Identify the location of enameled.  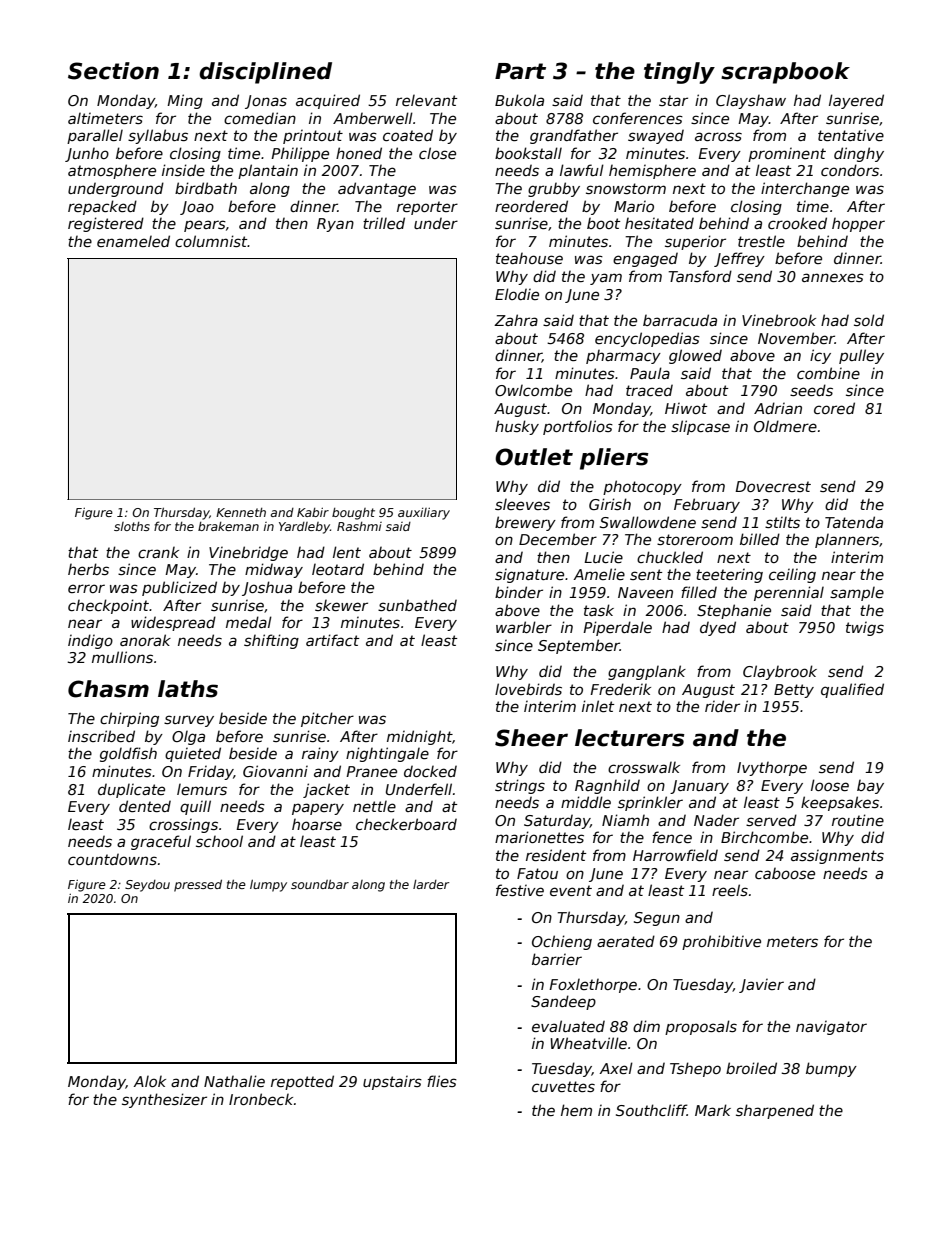
(133, 241).
